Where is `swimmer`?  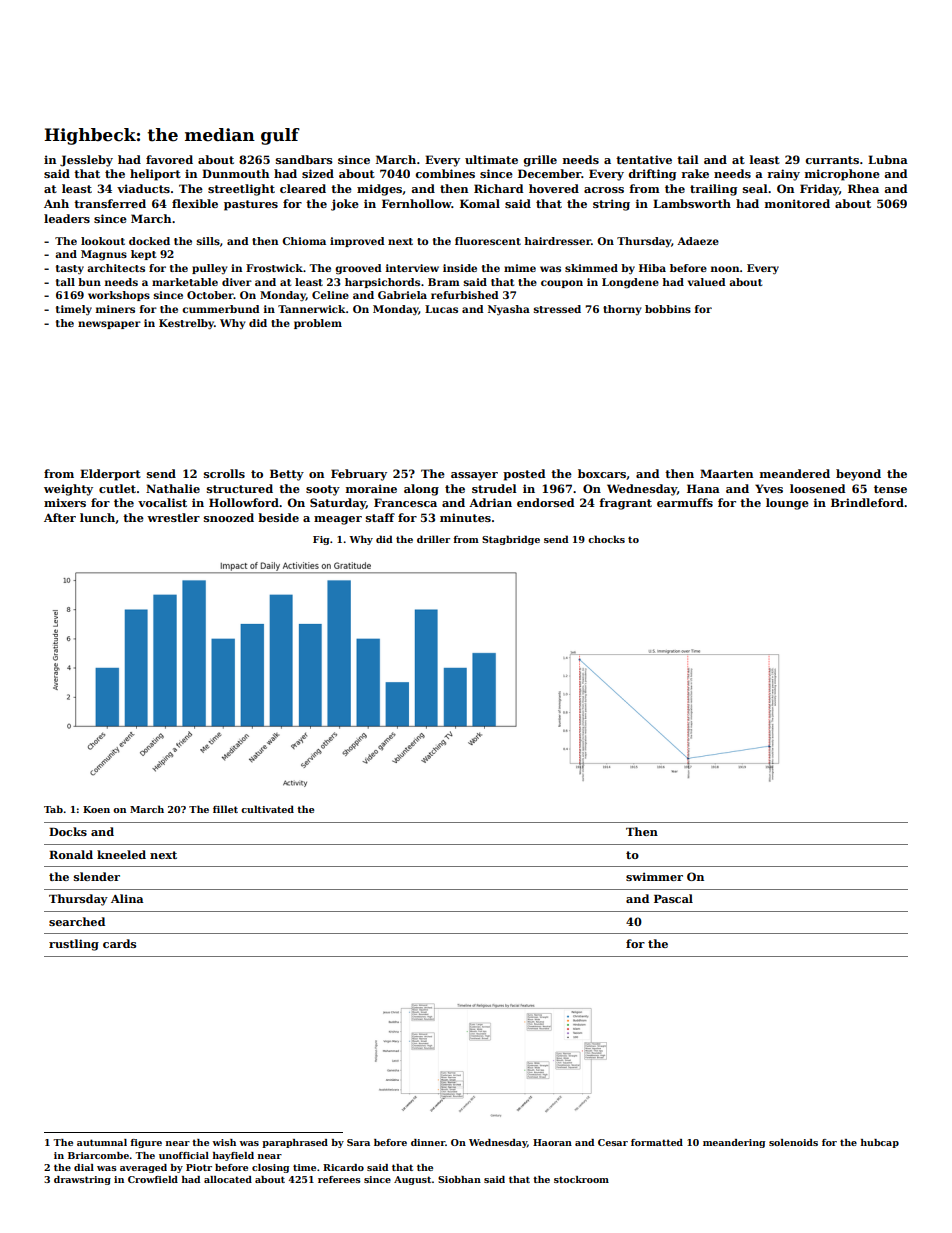 swimmer is located at coordinates (654, 876).
